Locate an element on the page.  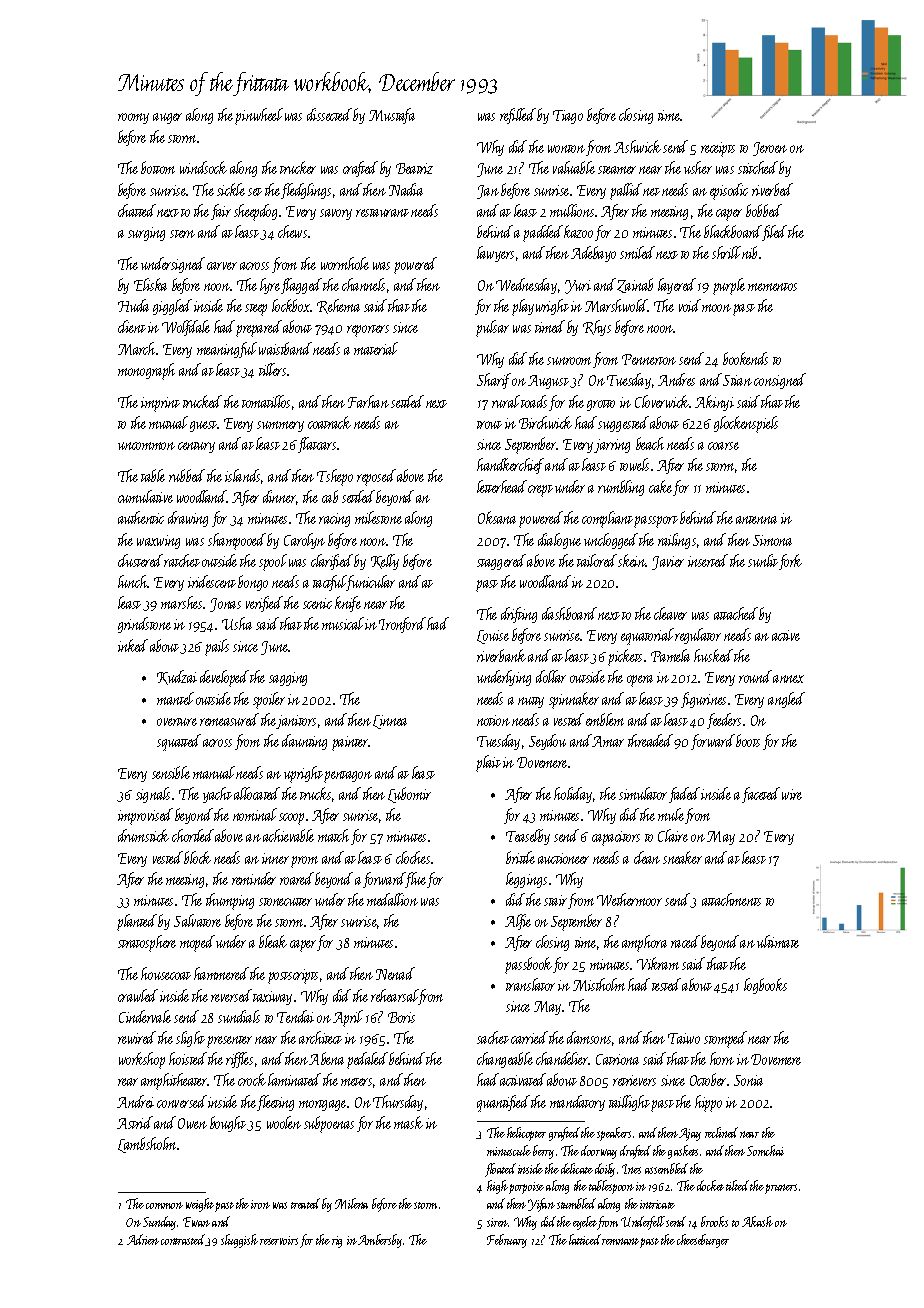
sluggish is located at coordinates (239, 1241).
